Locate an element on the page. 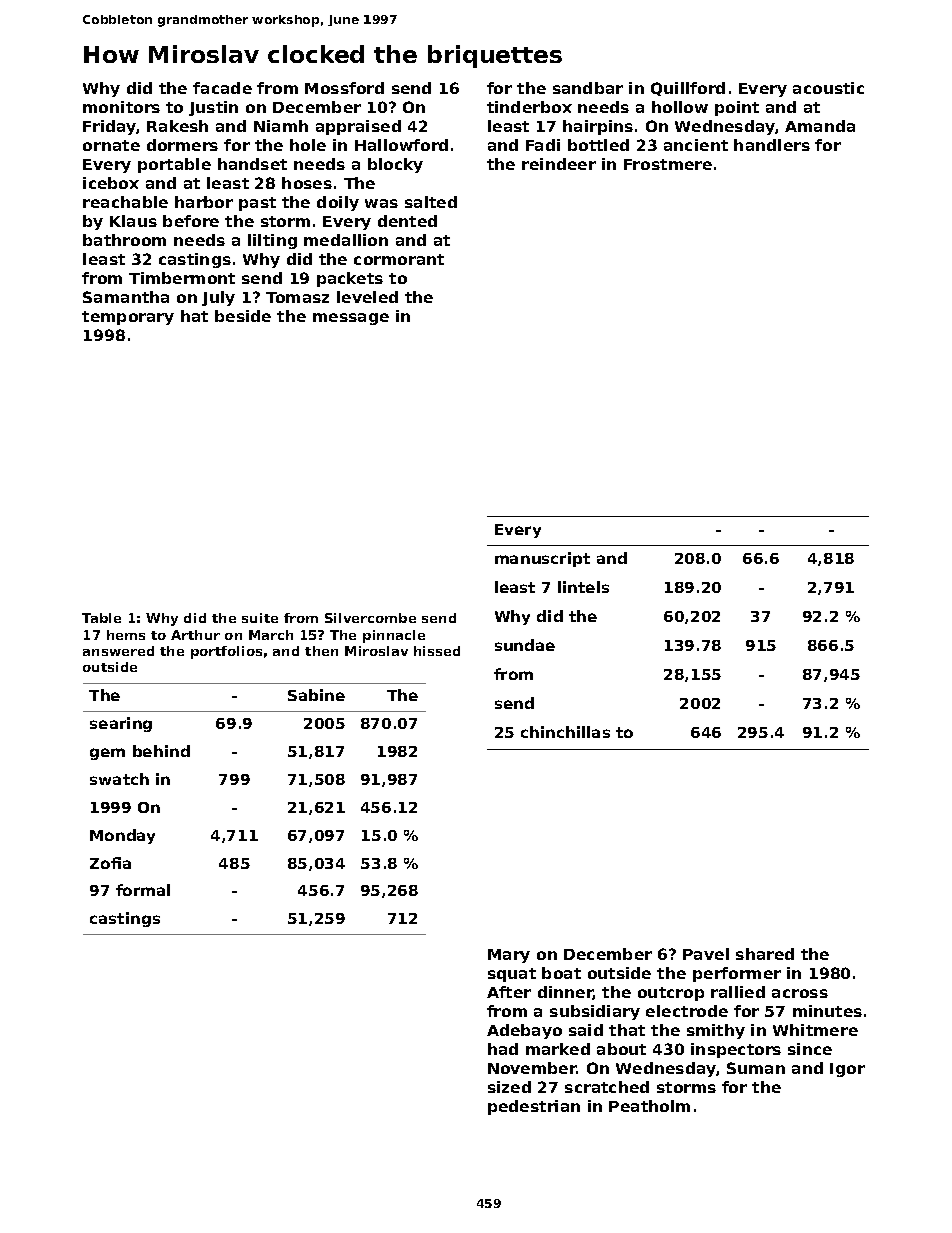 The height and width of the page is (1233, 952). suite is located at coordinates (260, 618).
